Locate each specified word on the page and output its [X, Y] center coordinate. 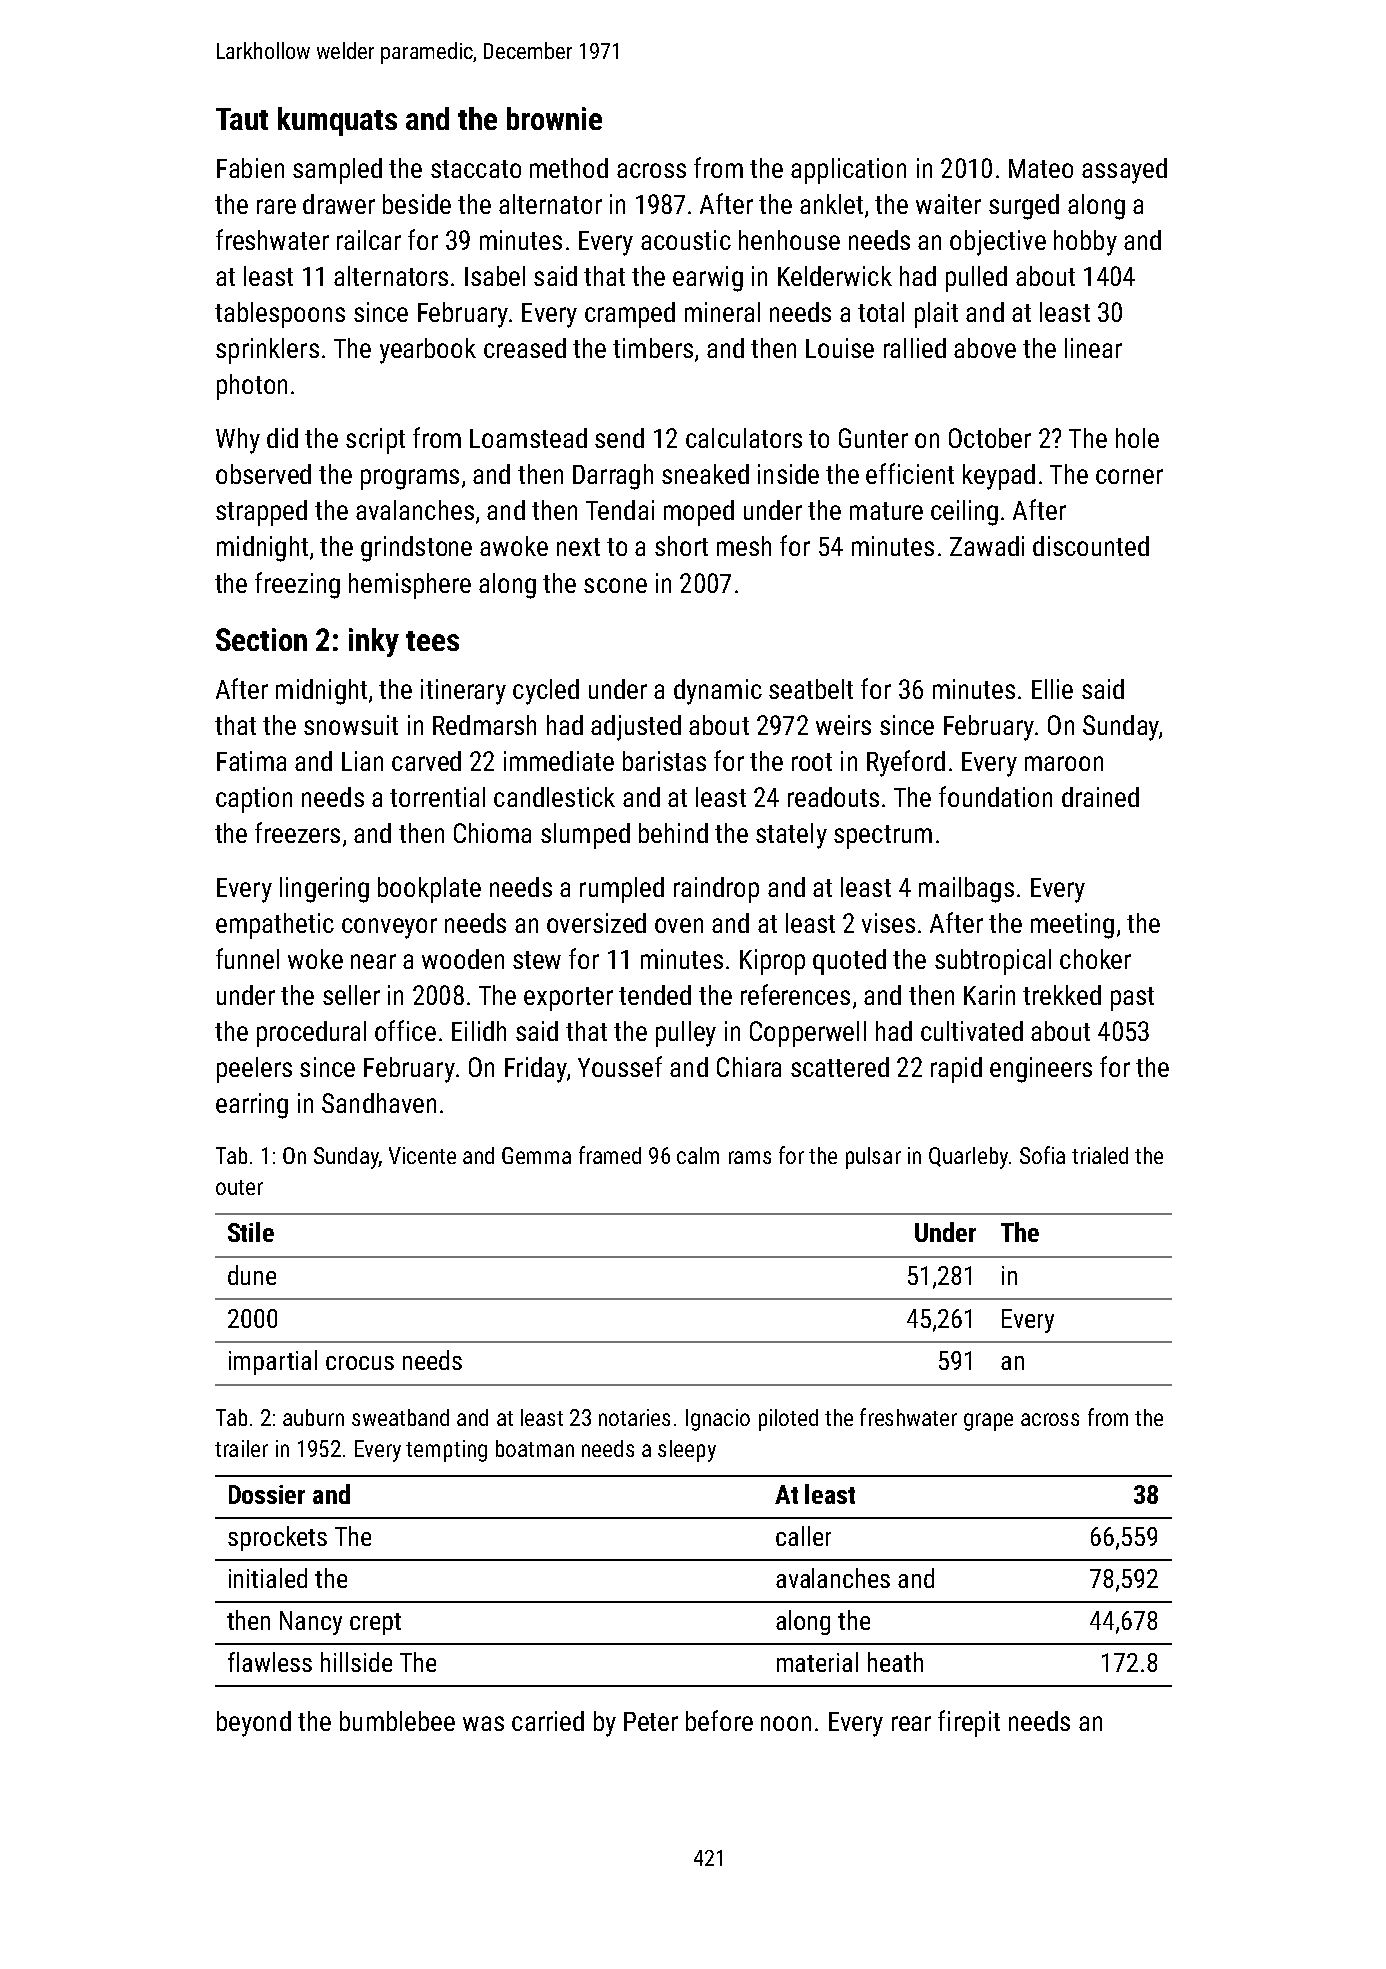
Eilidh [479, 1031]
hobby [1085, 243]
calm [698, 1155]
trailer [241, 1448]
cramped [630, 315]
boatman [535, 1448]
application [848, 171]
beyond [254, 1724]
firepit [969, 1723]
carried [548, 1721]
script [375, 441]
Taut [242, 119]
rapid [956, 1070]
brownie [554, 118]
